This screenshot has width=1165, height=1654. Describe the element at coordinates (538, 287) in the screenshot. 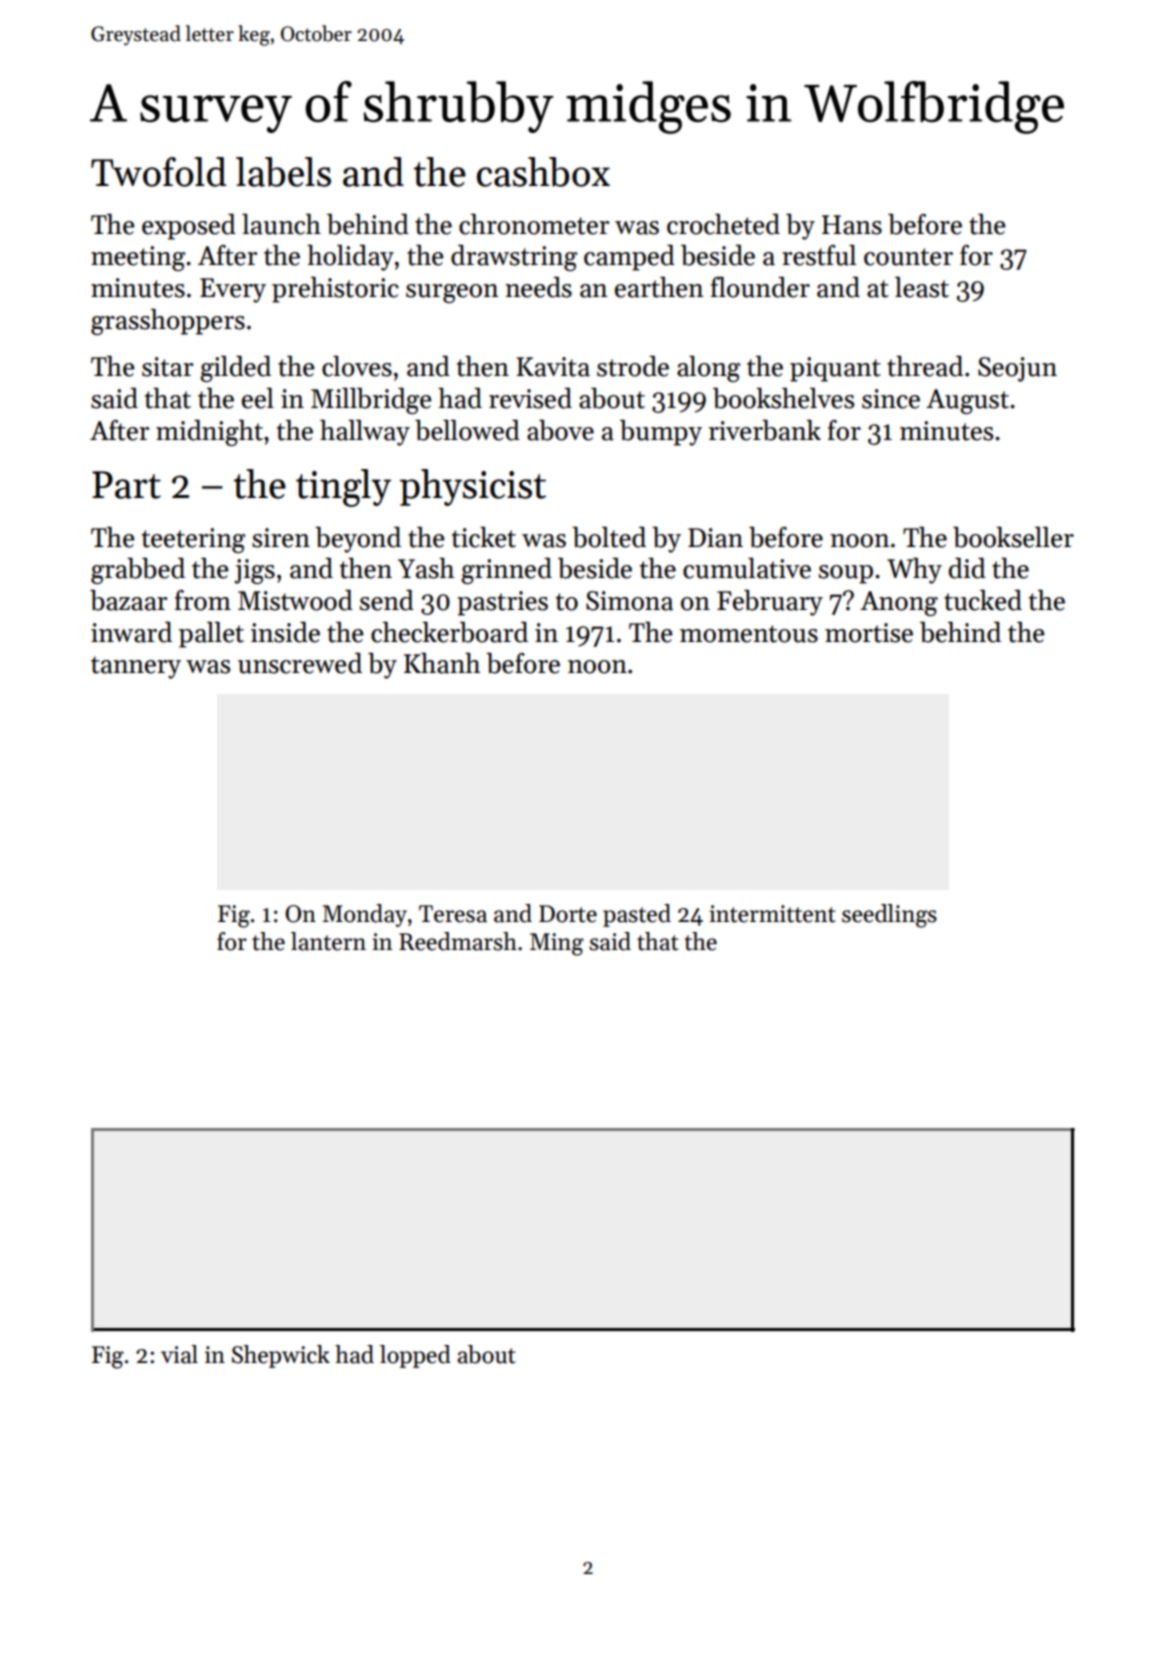

I see `needs` at that location.
